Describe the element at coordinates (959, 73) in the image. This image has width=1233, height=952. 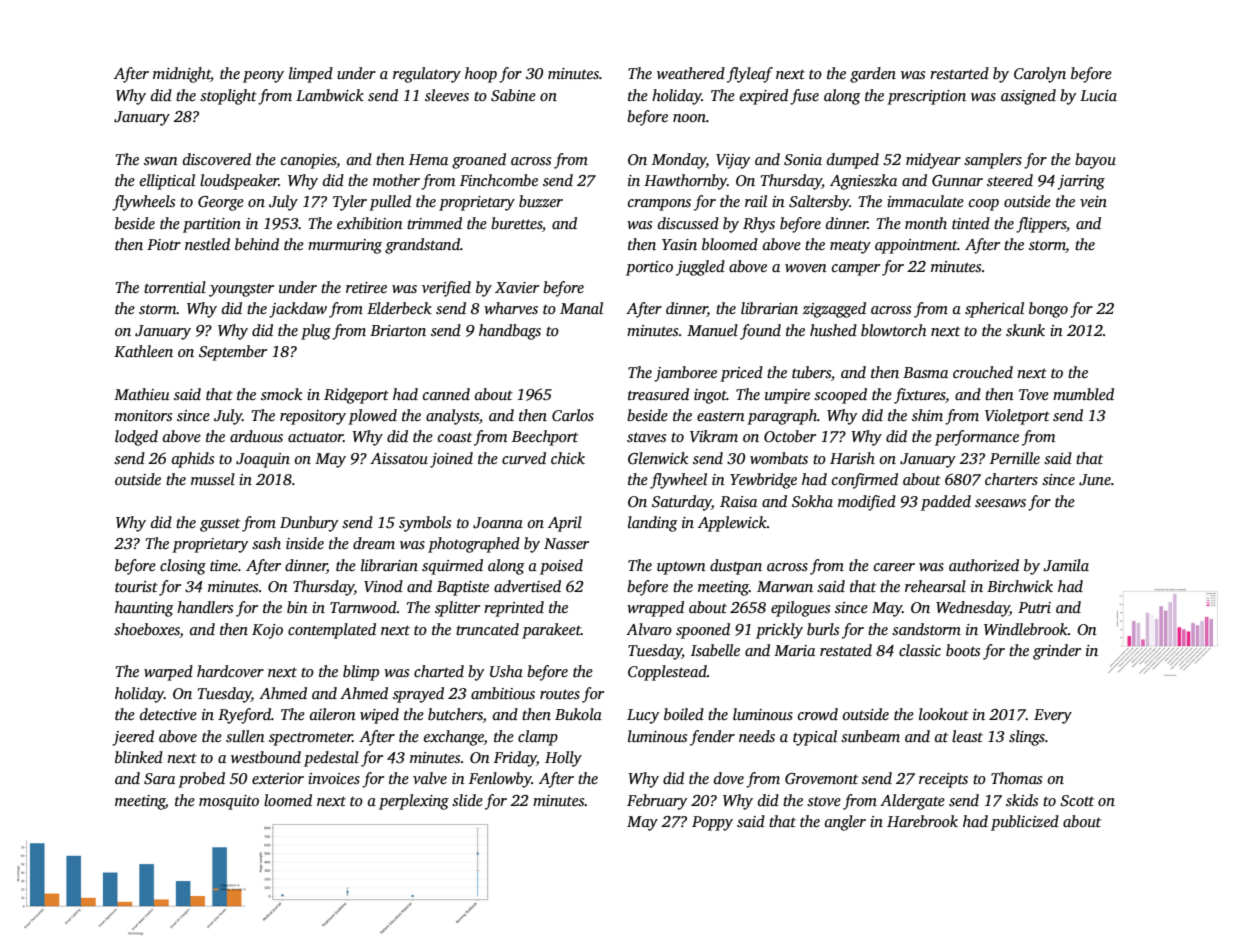
I see `restarted` at that location.
